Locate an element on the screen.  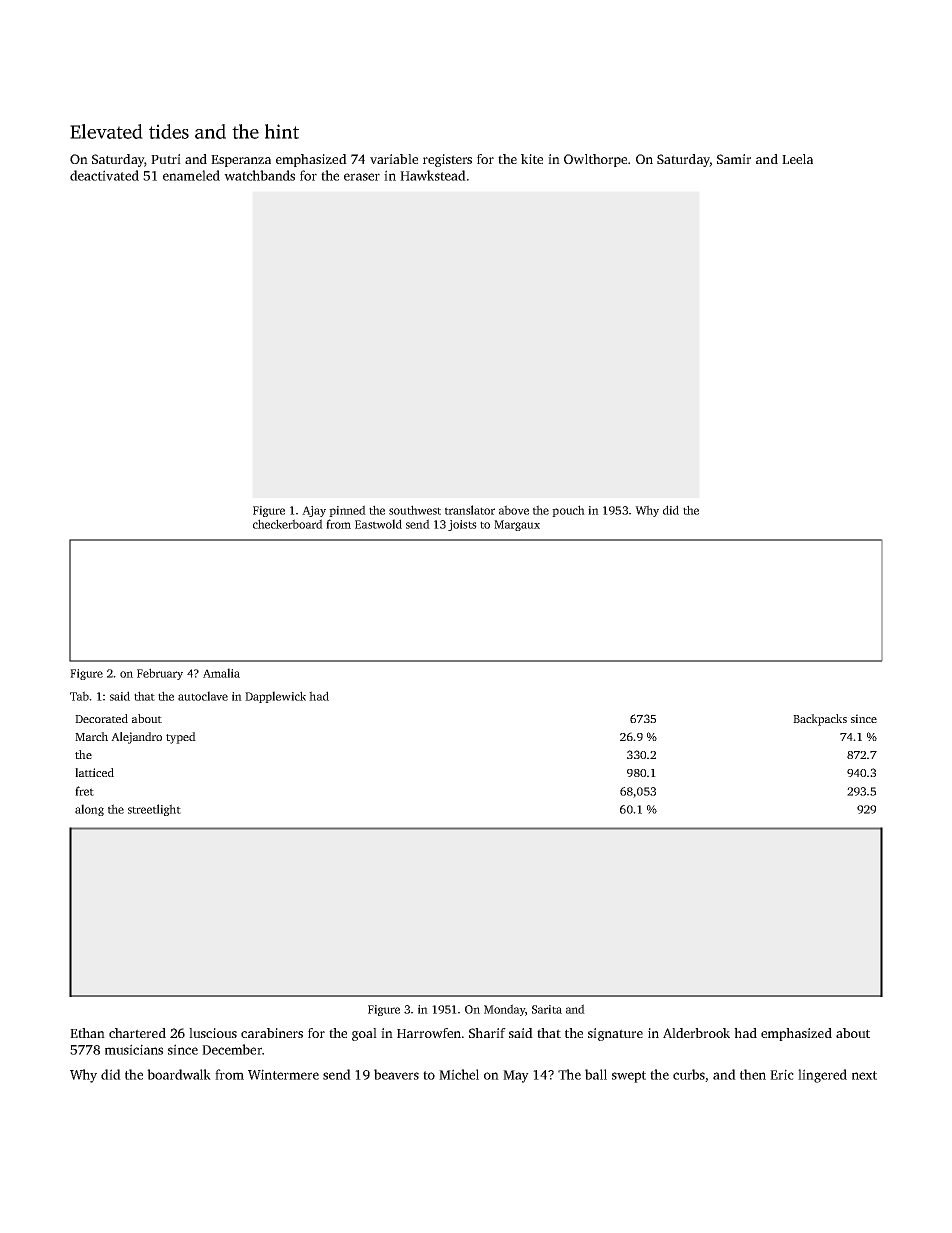
Samir is located at coordinates (734, 159).
